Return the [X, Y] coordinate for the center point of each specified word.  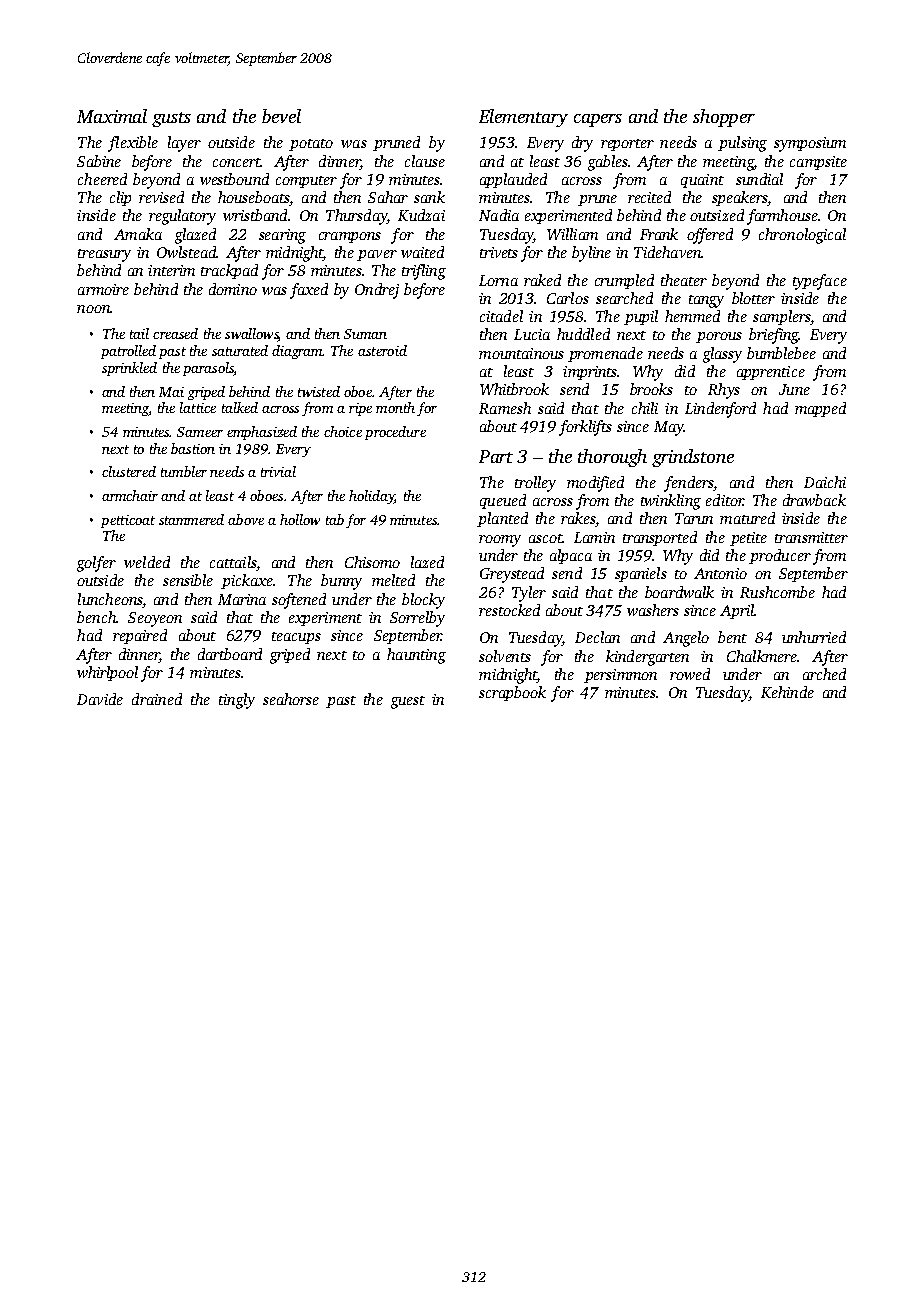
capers [598, 120]
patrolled [128, 352]
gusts [171, 119]
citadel [501, 316]
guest [408, 702]
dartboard [230, 654]
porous [719, 337]
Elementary [523, 118]
